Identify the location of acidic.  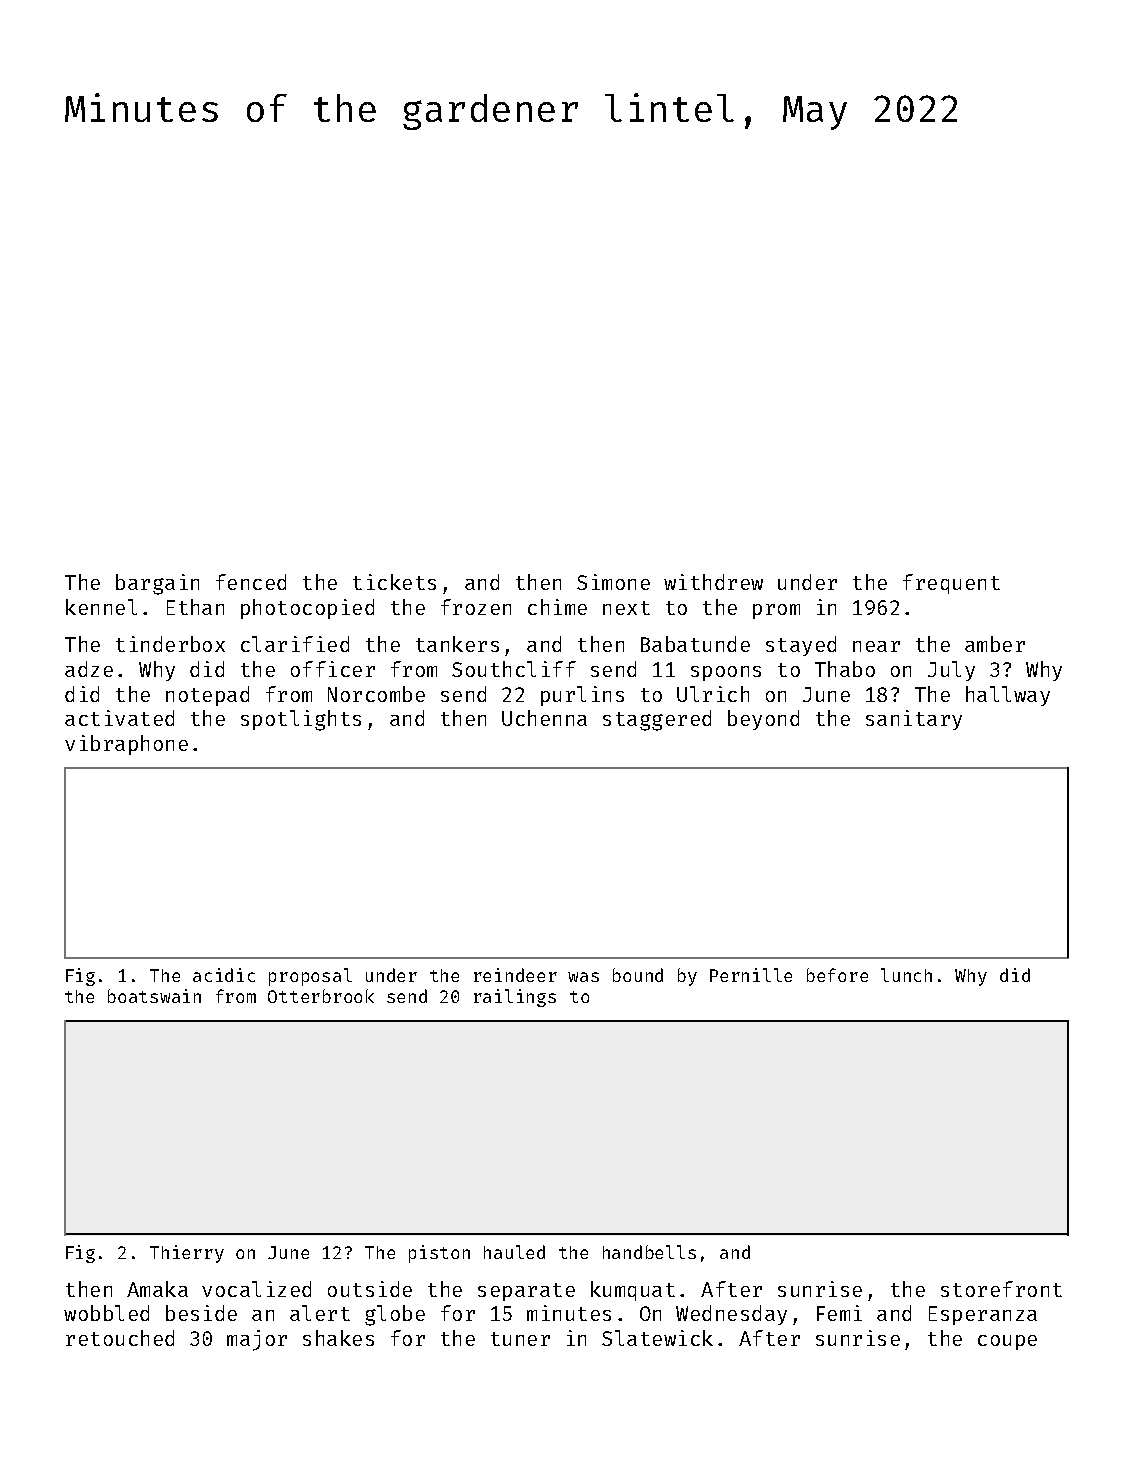
(224, 975).
